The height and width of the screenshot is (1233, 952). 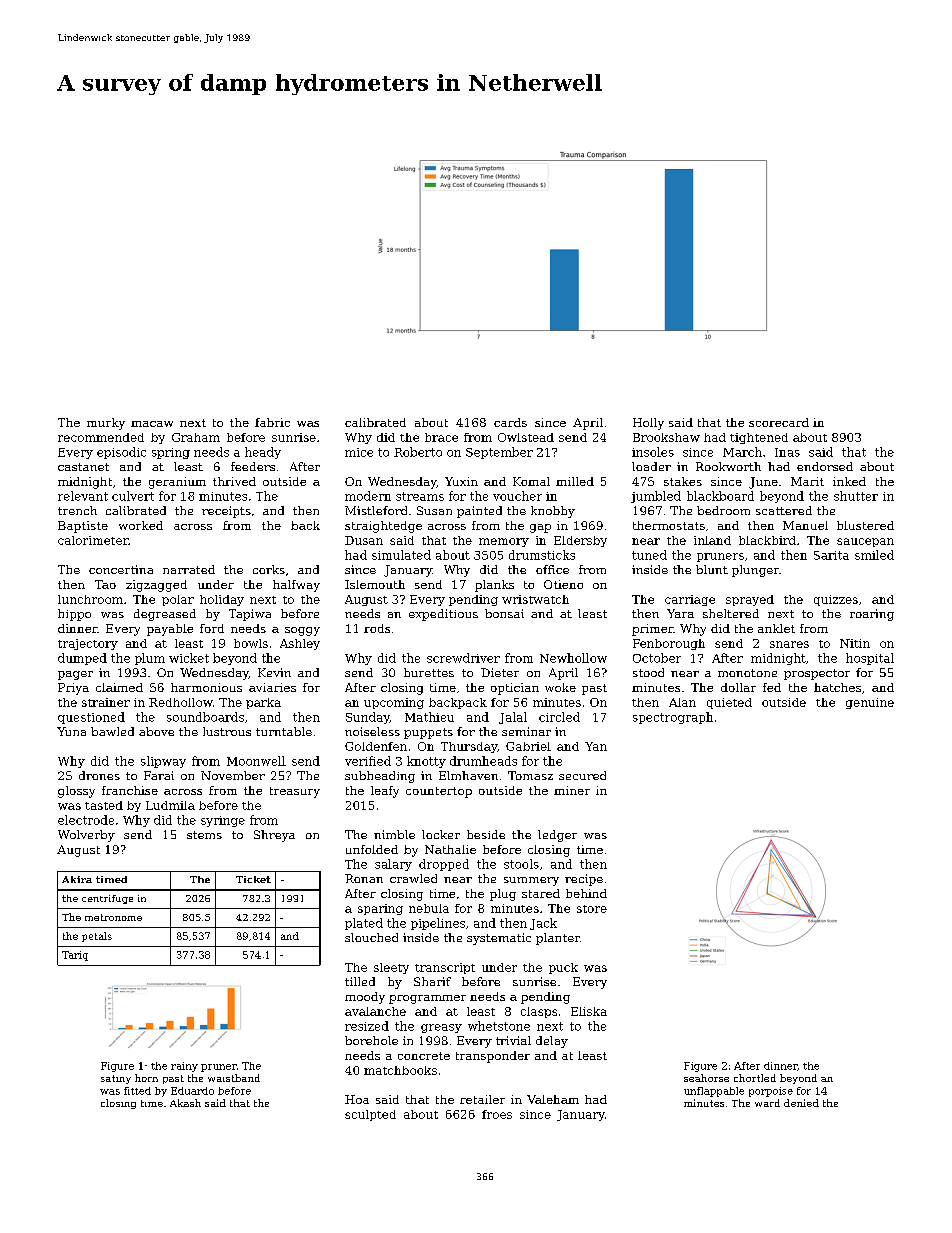 I want to click on zigzagged, so click(x=156, y=586).
